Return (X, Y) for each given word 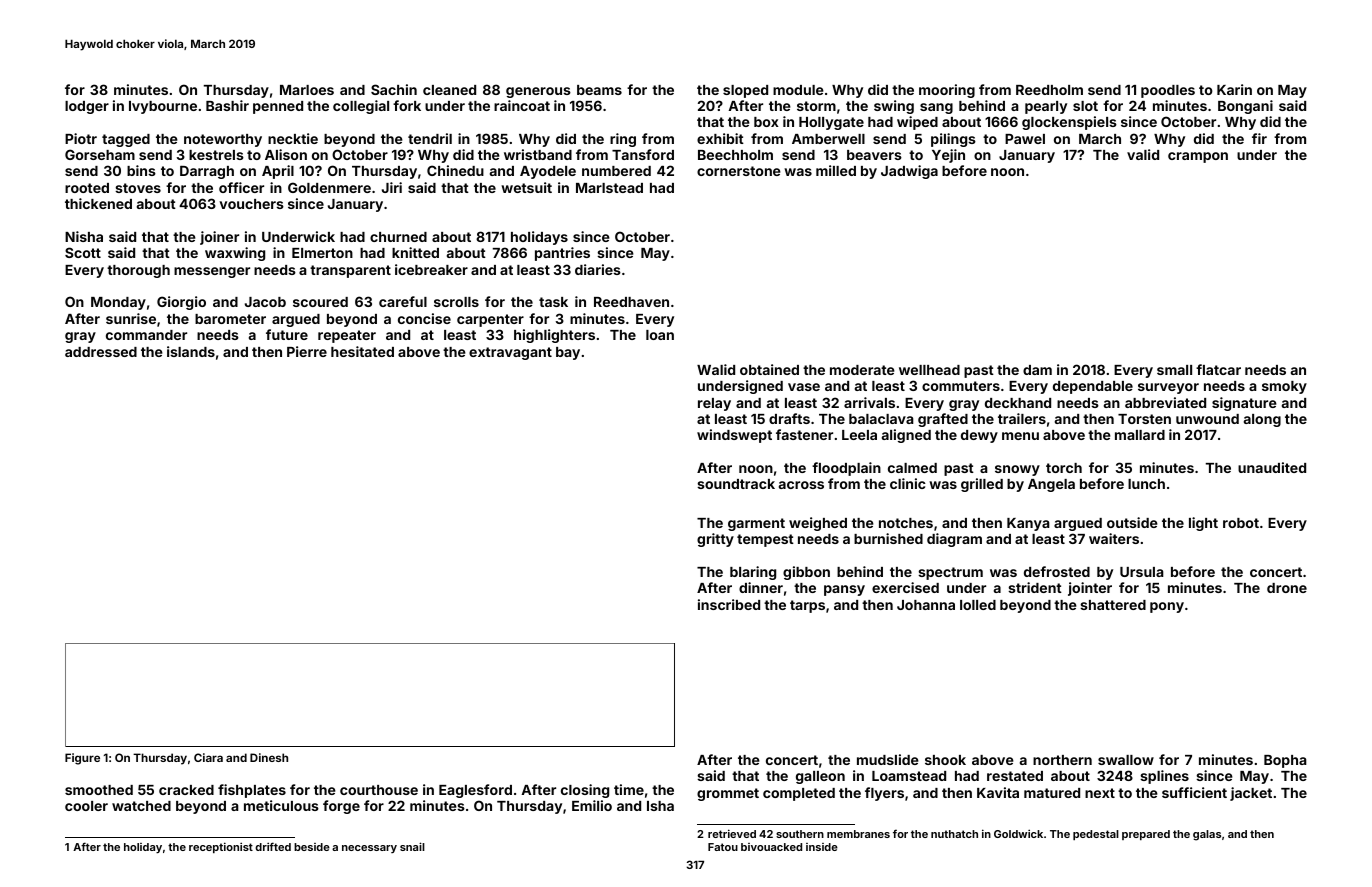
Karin (1234, 89)
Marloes (307, 90)
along (1262, 420)
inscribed (729, 604)
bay (568, 353)
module (798, 90)
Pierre (307, 351)
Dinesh (269, 757)
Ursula (1142, 572)
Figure (82, 759)
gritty (715, 540)
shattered (1113, 605)
